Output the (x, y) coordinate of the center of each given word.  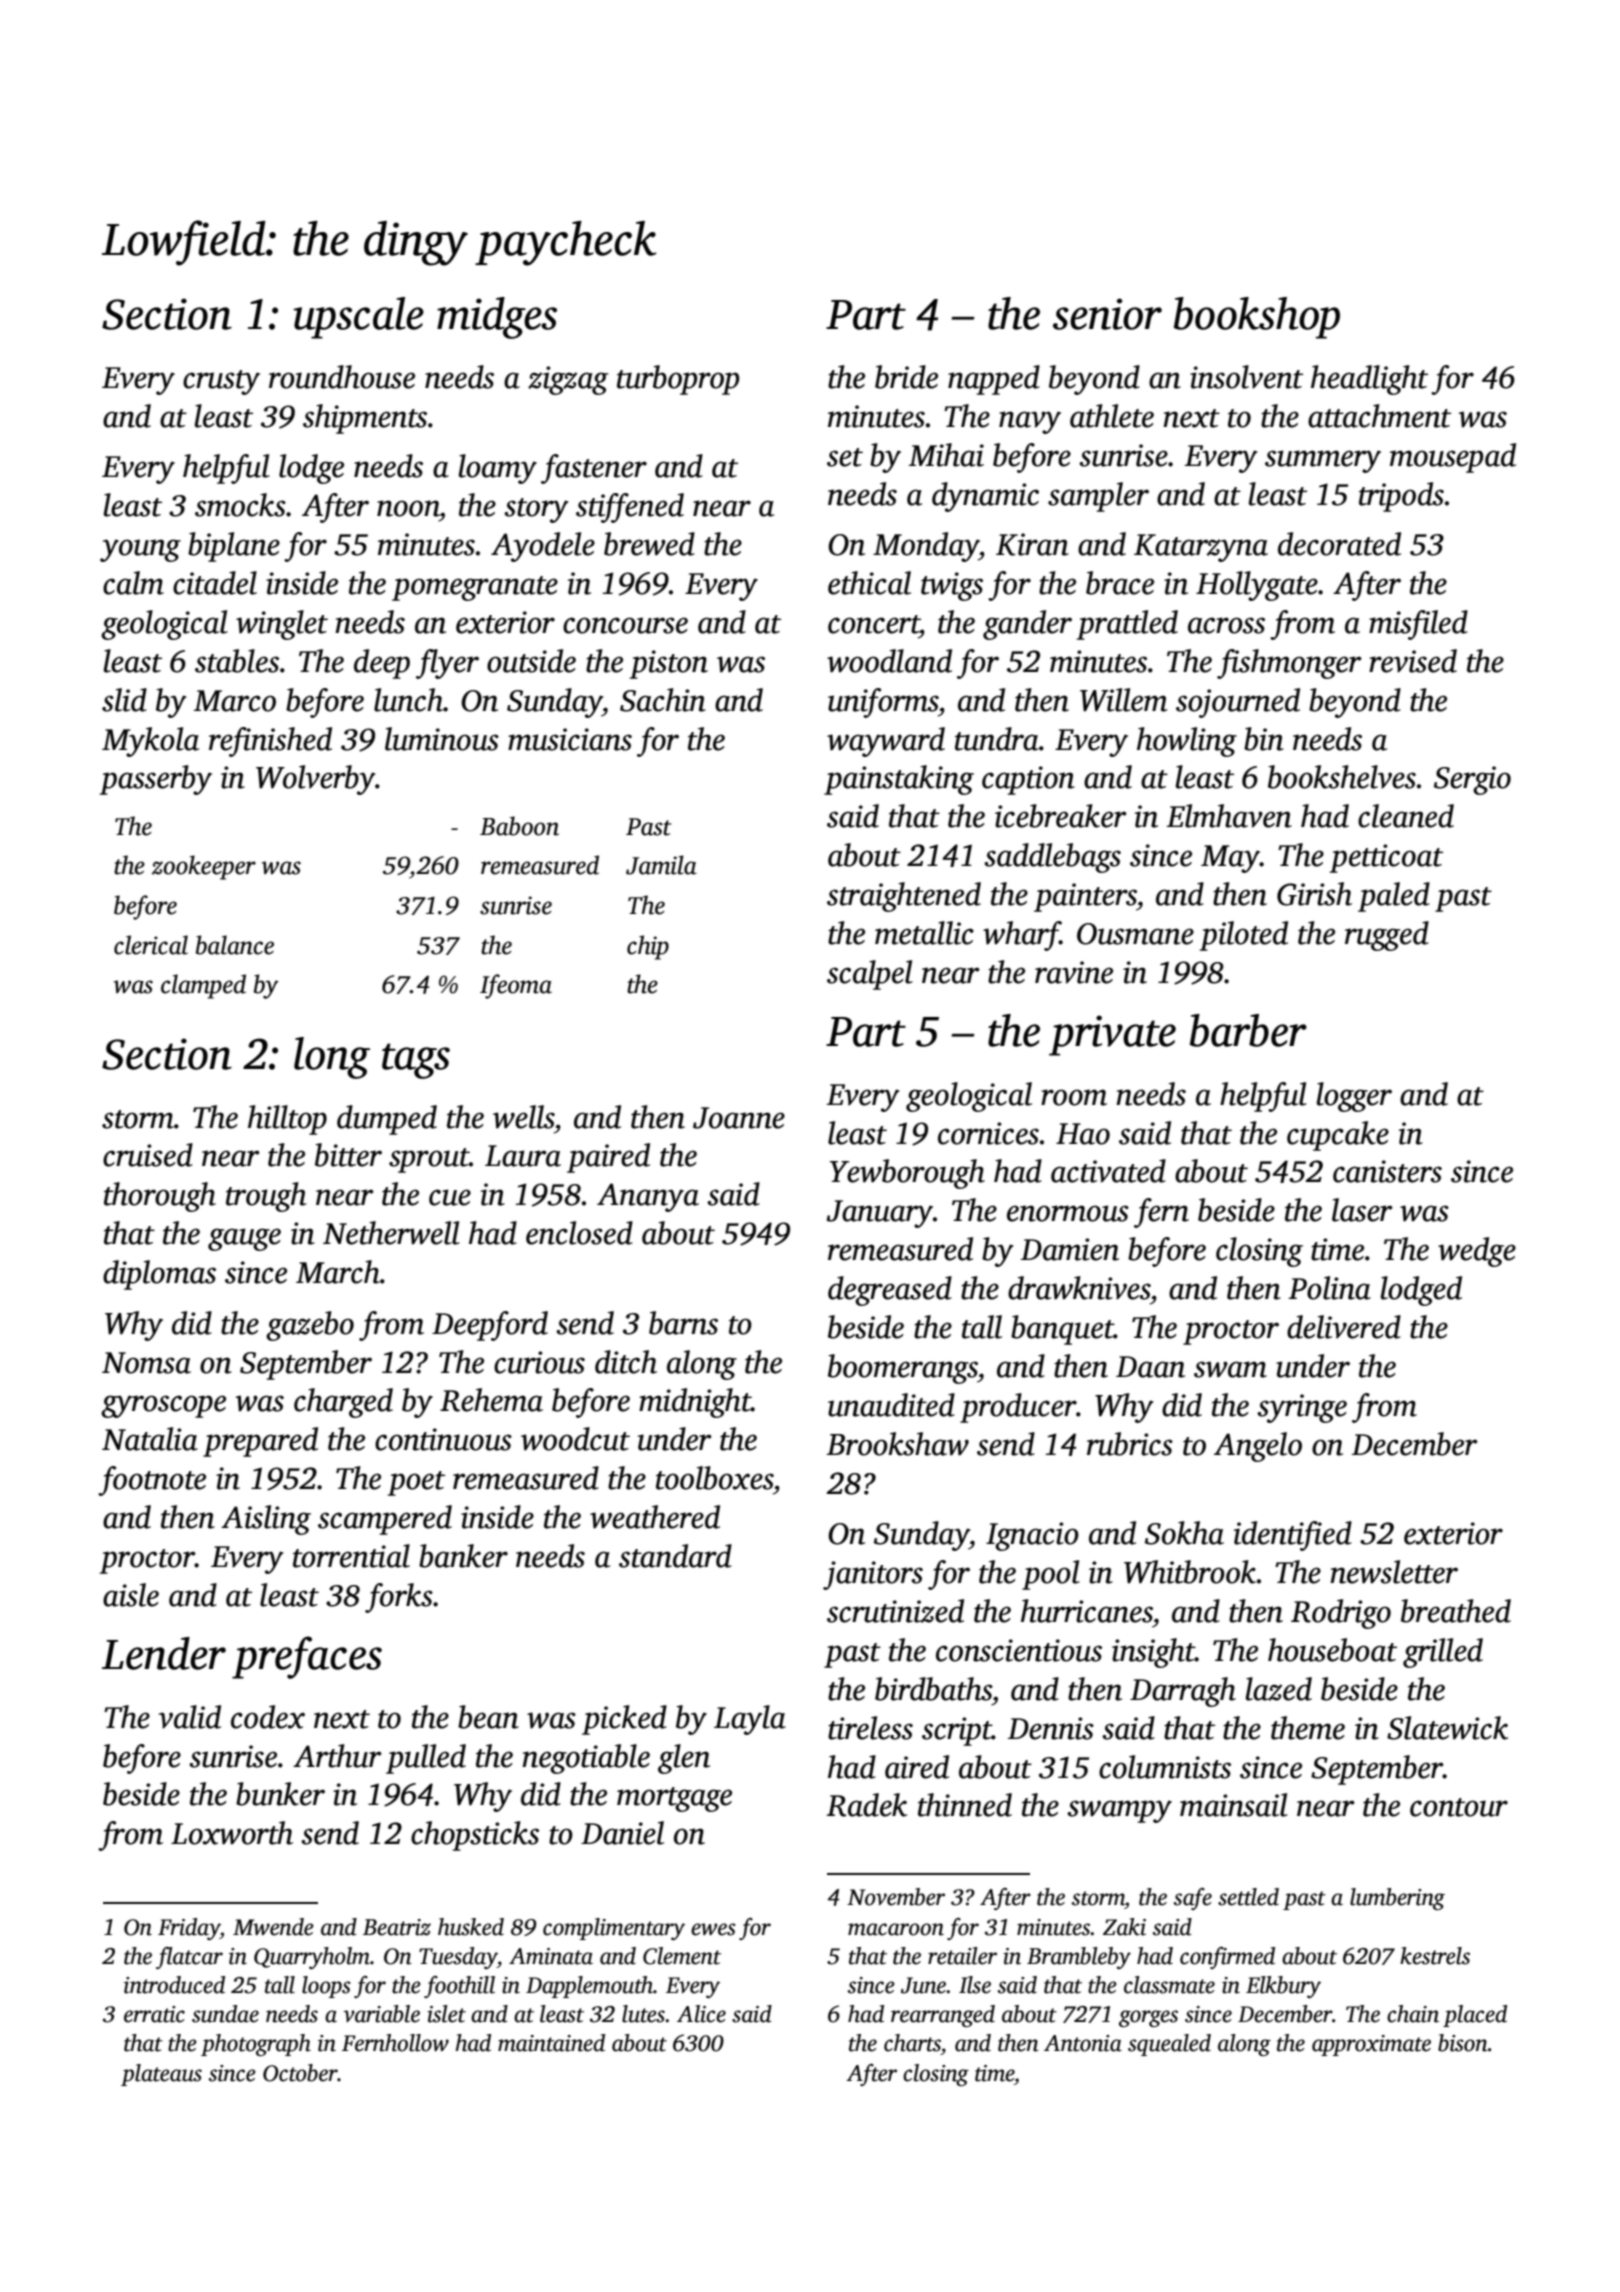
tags (416, 1061)
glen (684, 1759)
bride (906, 377)
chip (648, 947)
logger (1354, 1097)
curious (539, 1362)
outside (531, 661)
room (1074, 1097)
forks (399, 1598)
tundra (997, 739)
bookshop (1257, 318)
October (300, 2073)
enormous (1068, 1213)
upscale (358, 318)
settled (1248, 1897)
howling (1187, 742)
